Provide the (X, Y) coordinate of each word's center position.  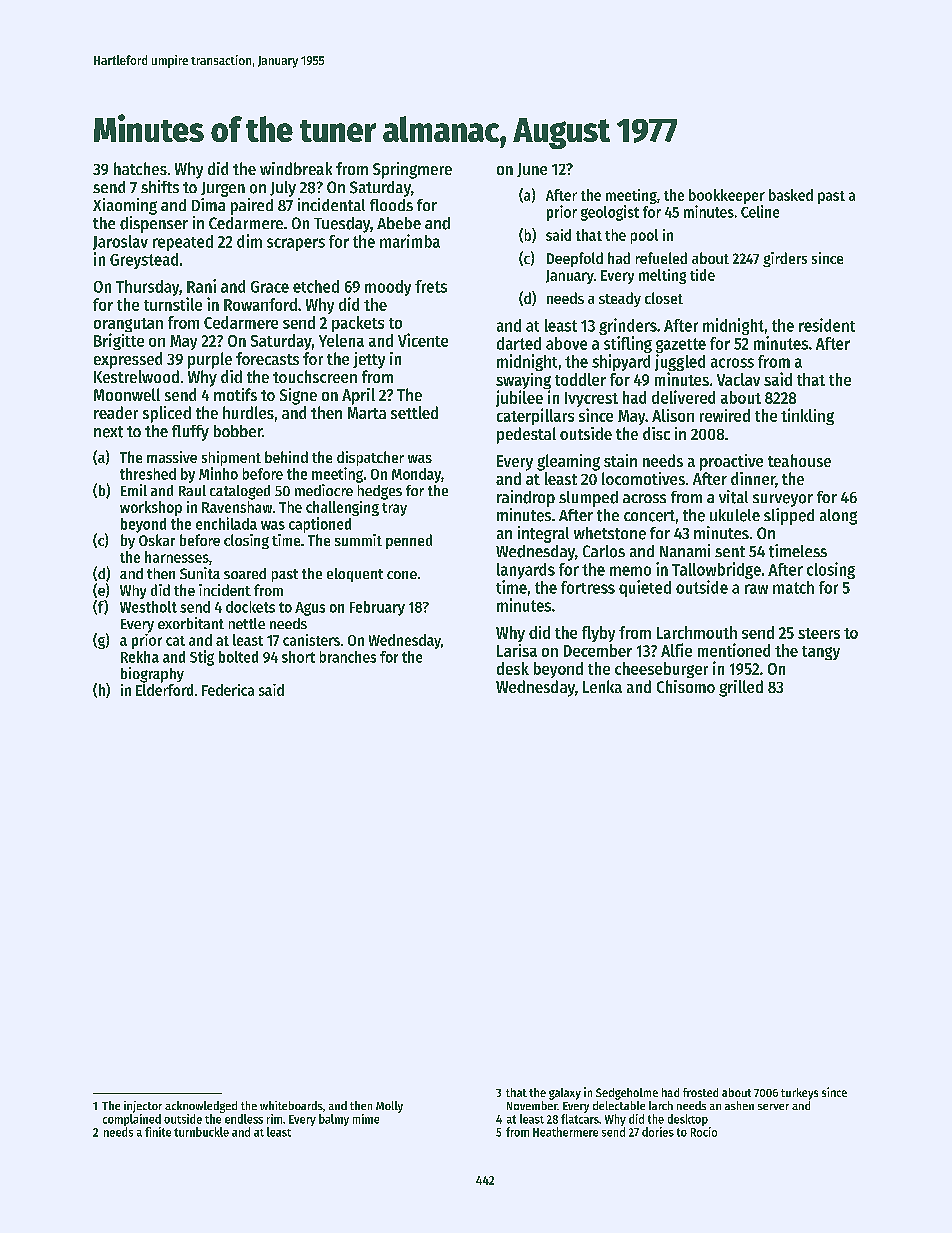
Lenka (602, 686)
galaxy (565, 1094)
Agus (310, 609)
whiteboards (291, 1105)
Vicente (423, 340)
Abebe (399, 223)
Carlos (604, 551)
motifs (235, 394)
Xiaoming (125, 206)
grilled (741, 688)
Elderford (164, 690)
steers (819, 633)
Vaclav (738, 379)
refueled (661, 258)
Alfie (676, 650)
